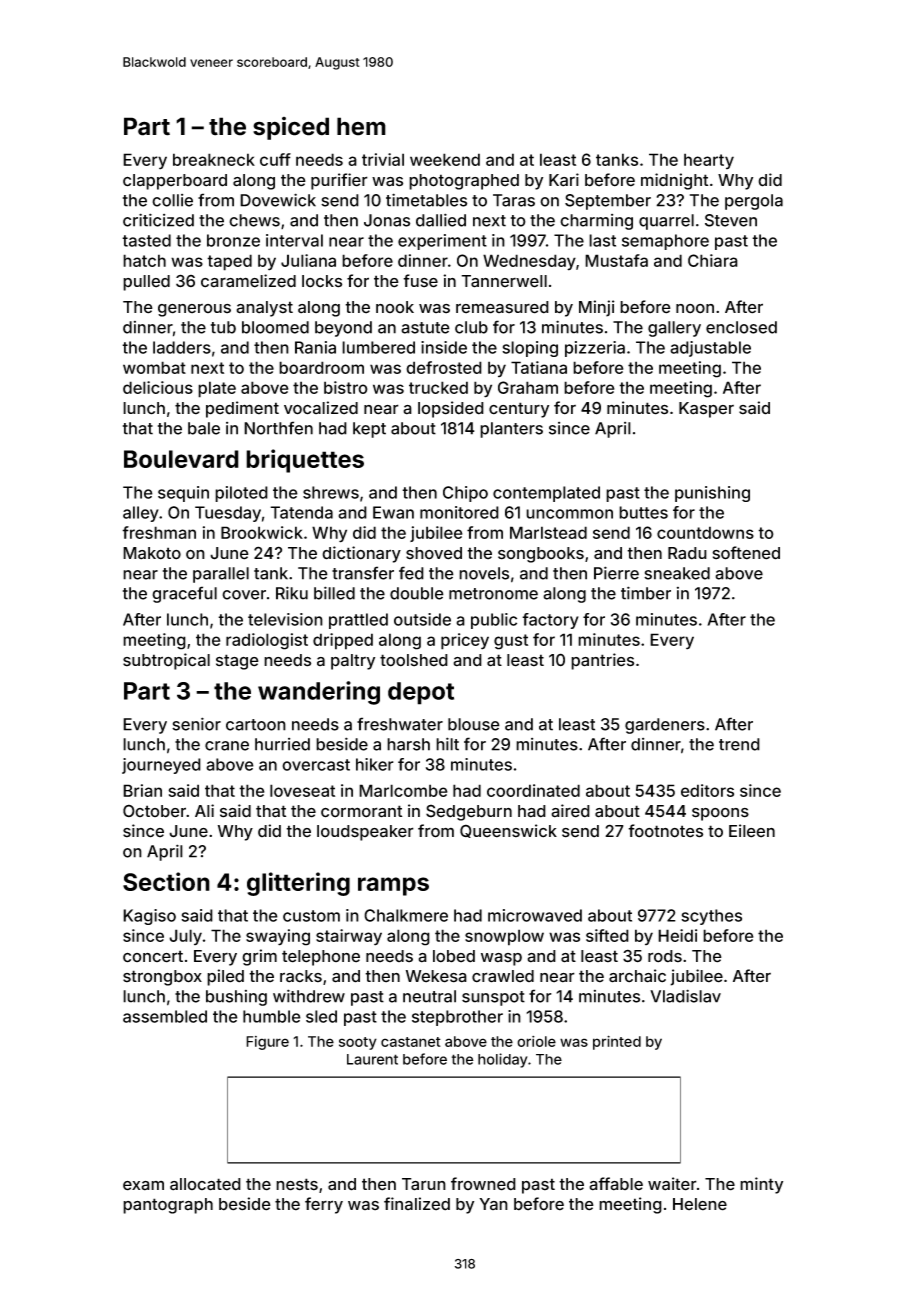  What do you see at coordinates (324, 1205) in the screenshot?
I see `ferry` at bounding box center [324, 1205].
